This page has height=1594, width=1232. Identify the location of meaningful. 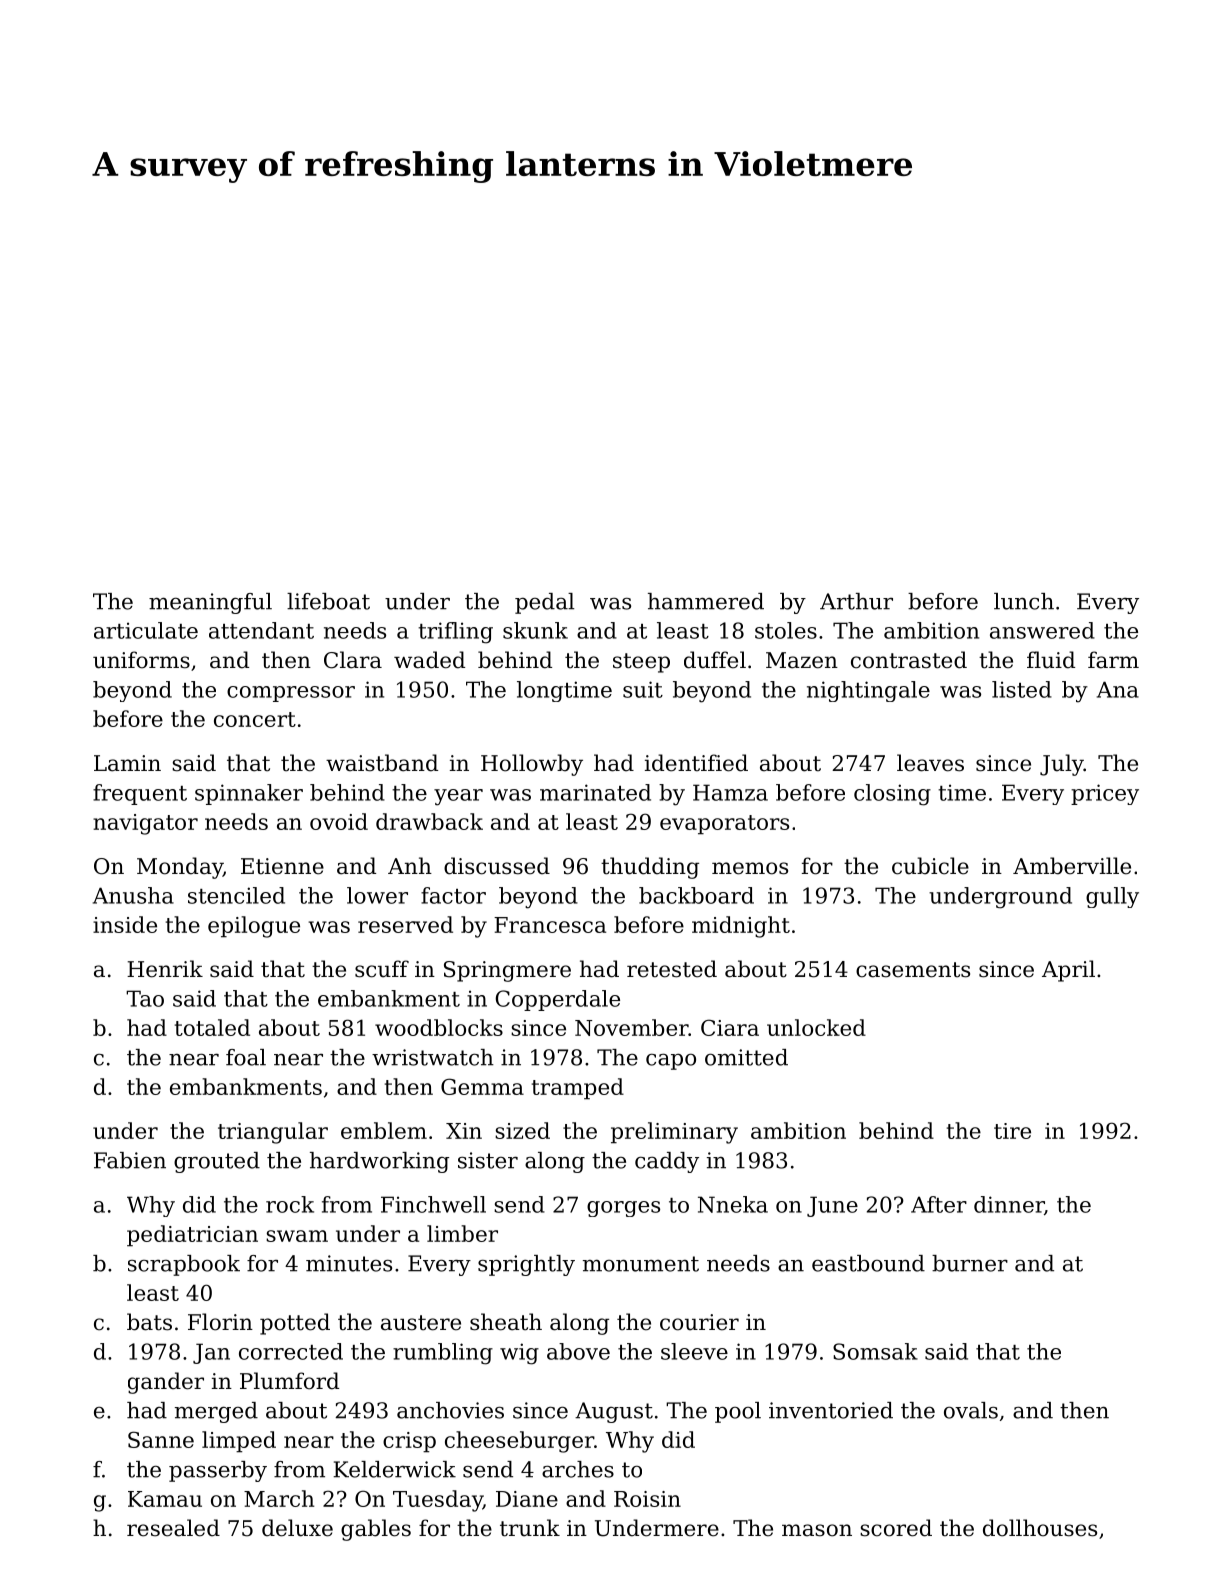
(210, 603).
